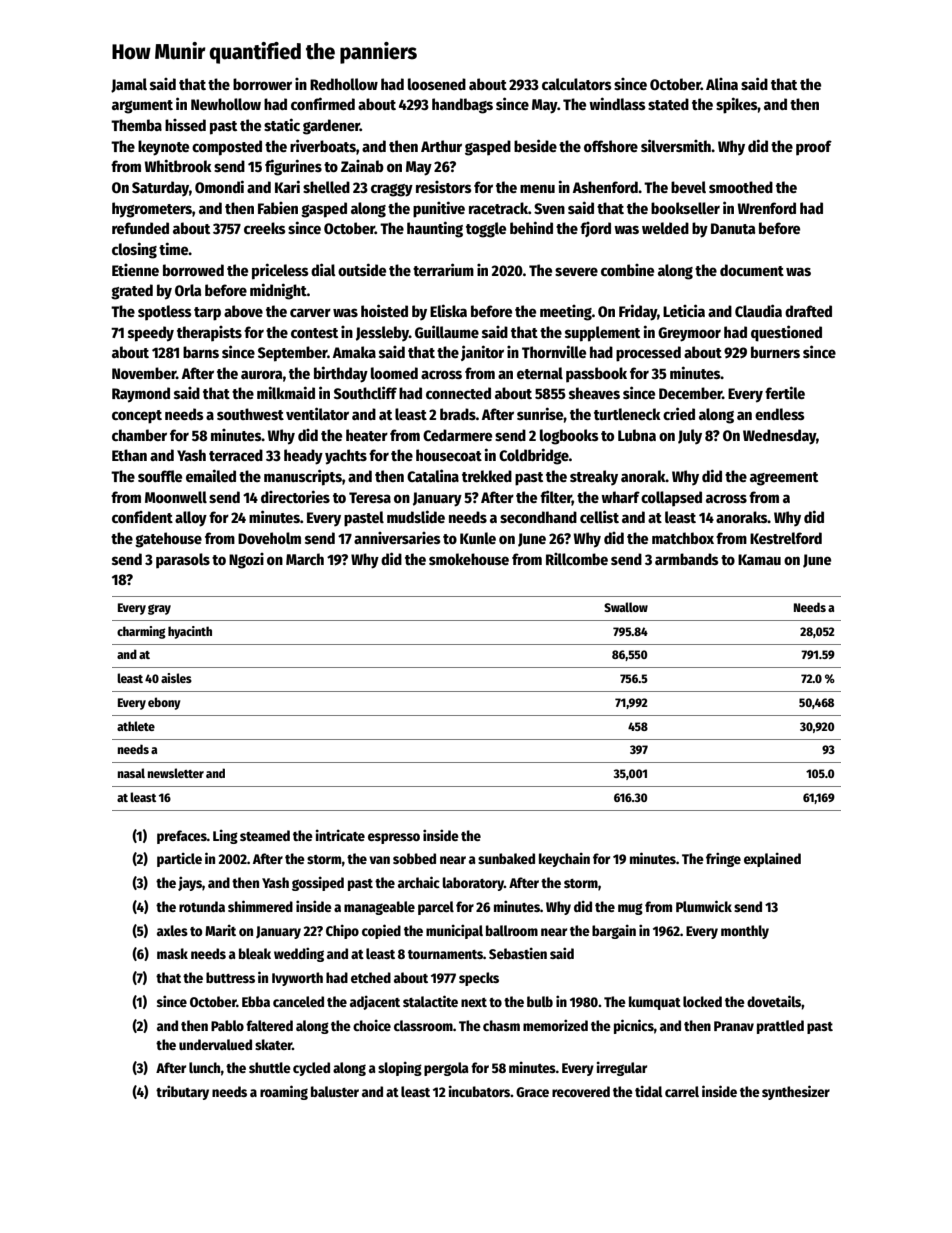 The height and width of the screenshot is (1233, 952). What do you see at coordinates (392, 190) in the screenshot?
I see `craggy` at bounding box center [392, 190].
